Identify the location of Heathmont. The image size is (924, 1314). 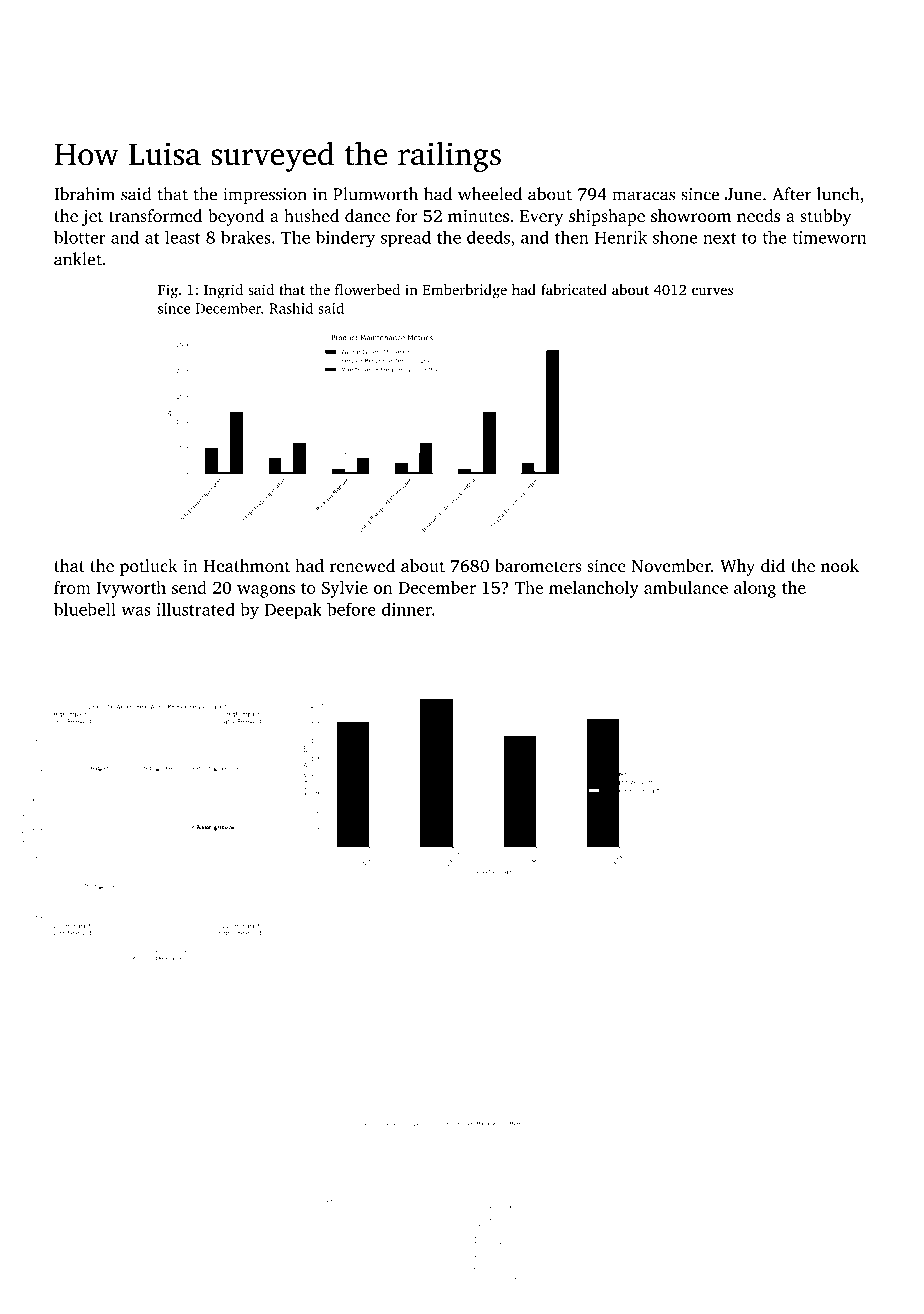
(246, 565).
